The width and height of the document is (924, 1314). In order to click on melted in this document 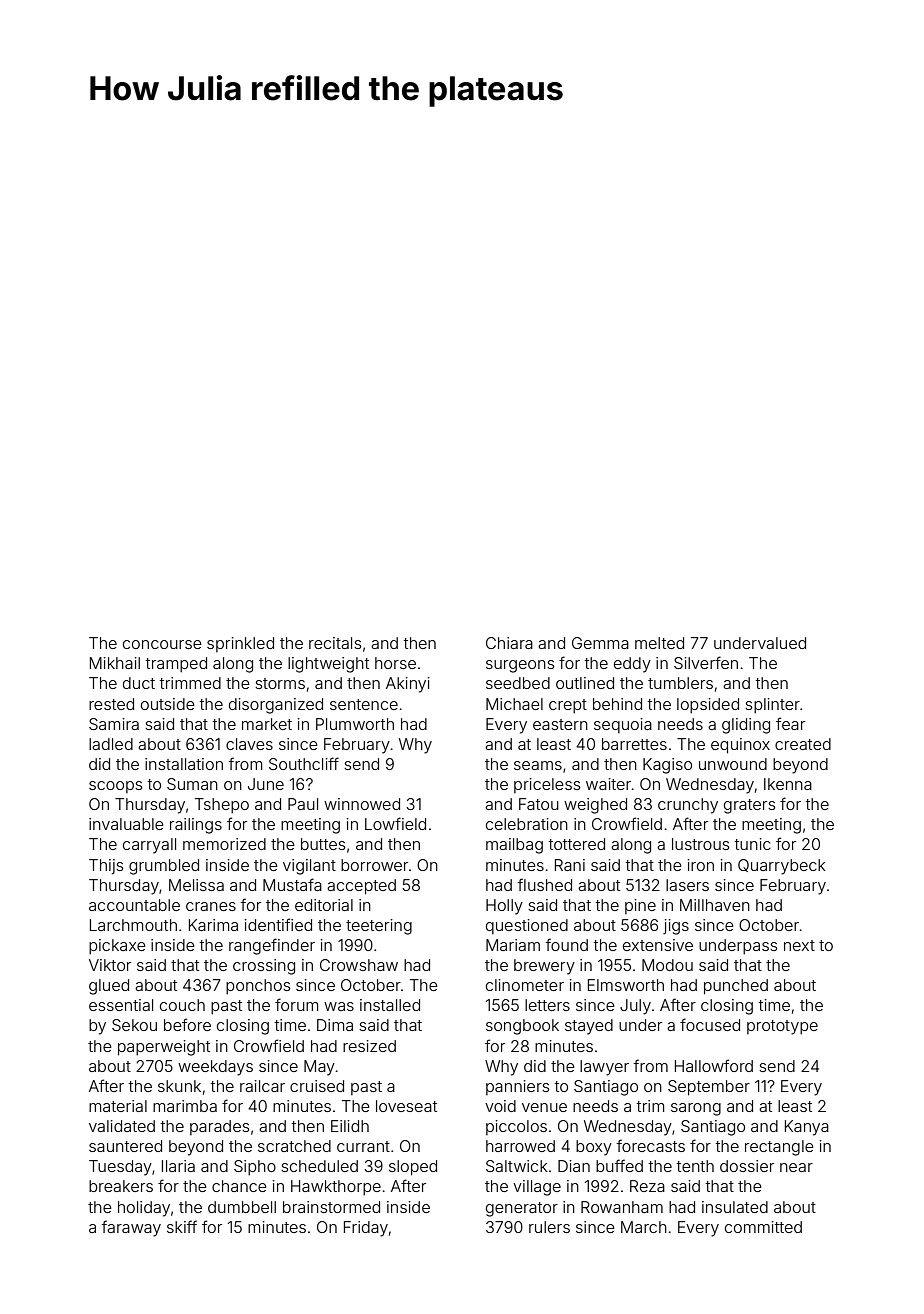, I will do `click(659, 643)`.
